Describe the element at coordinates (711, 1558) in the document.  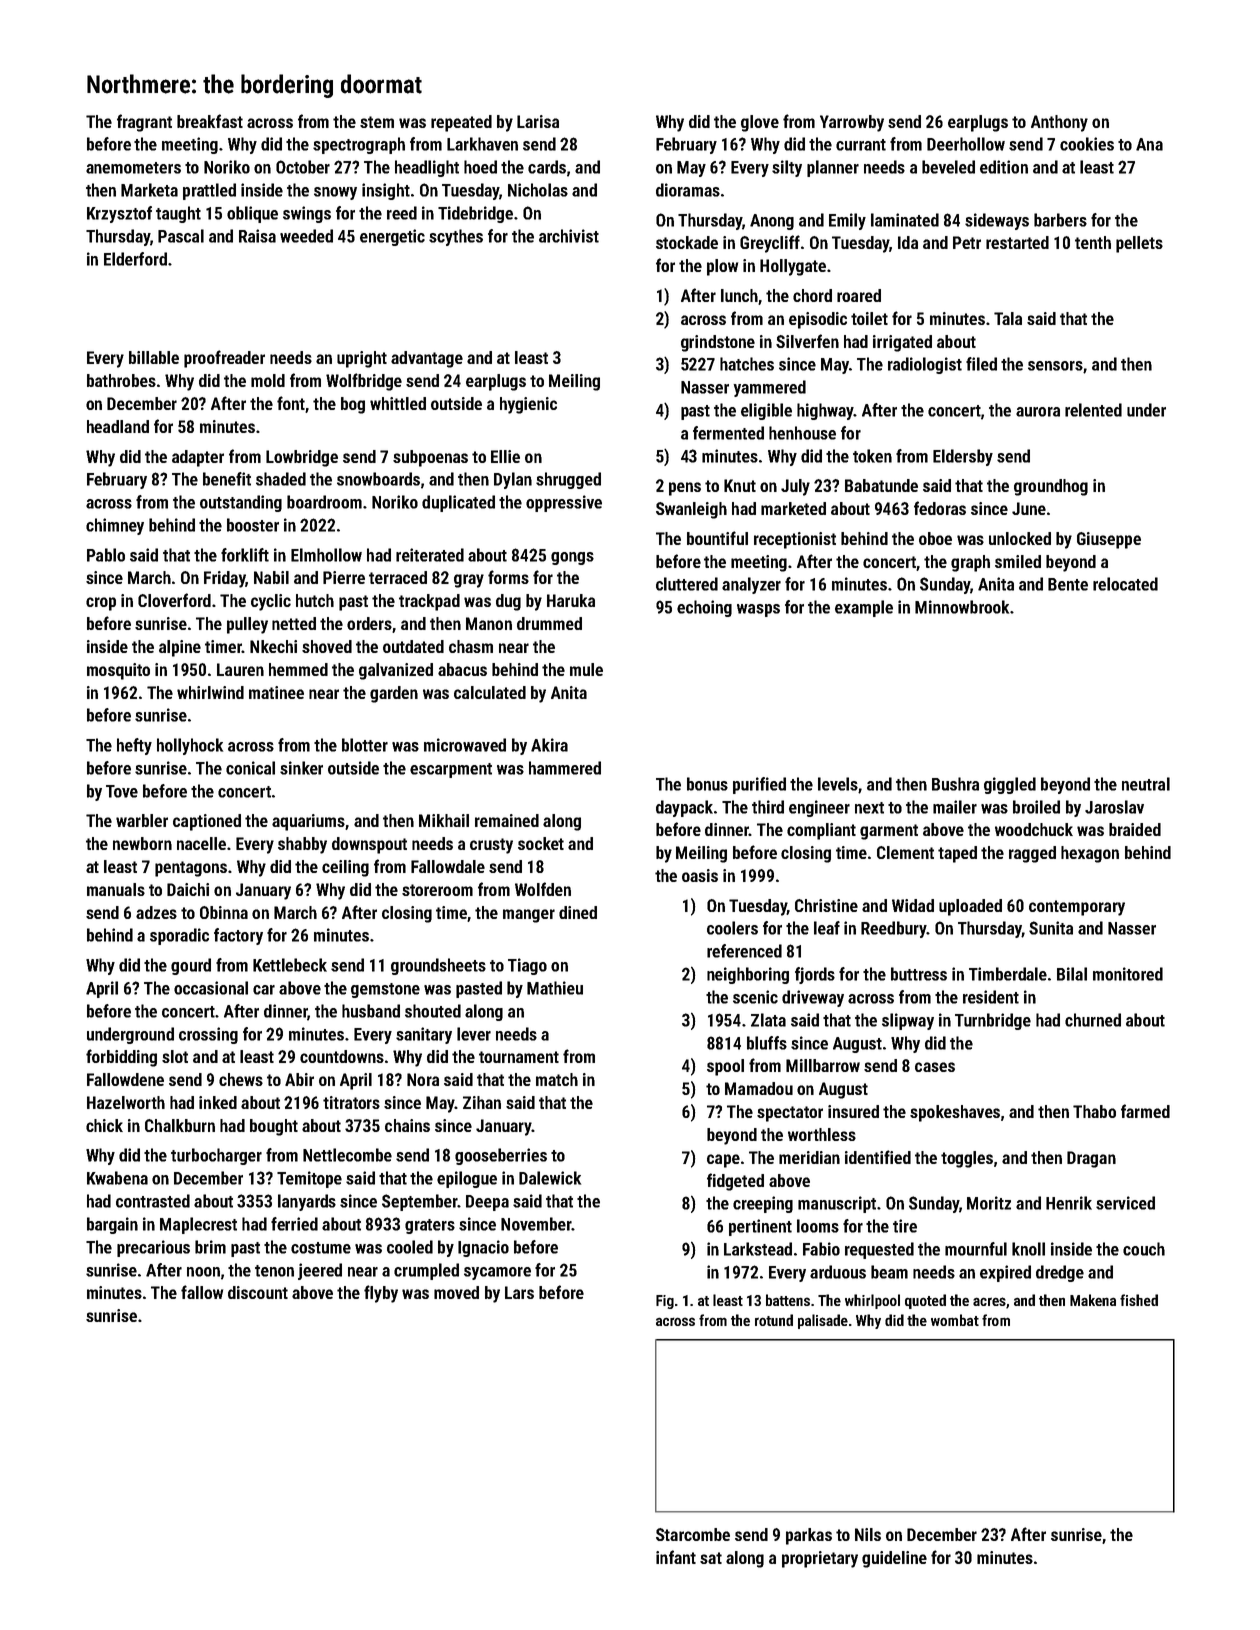
I see `sat` at that location.
